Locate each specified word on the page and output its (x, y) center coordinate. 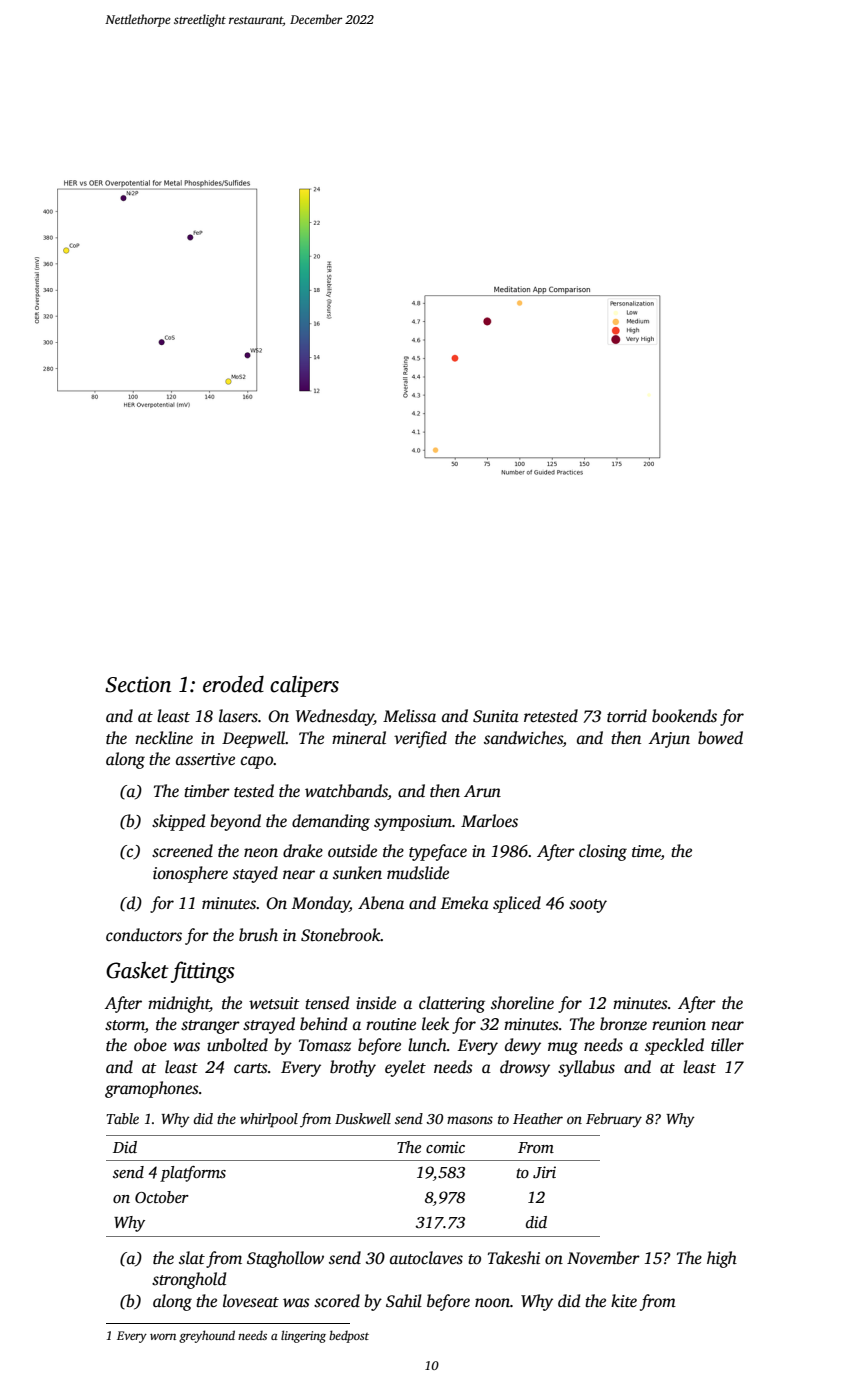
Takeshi (514, 1258)
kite (624, 1300)
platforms (193, 1174)
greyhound (207, 1336)
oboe (150, 1045)
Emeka (465, 903)
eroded (233, 684)
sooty (588, 906)
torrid (627, 716)
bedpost (349, 1336)
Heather (538, 1118)
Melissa (409, 716)
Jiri (544, 1172)
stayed (255, 874)
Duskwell (363, 1118)
